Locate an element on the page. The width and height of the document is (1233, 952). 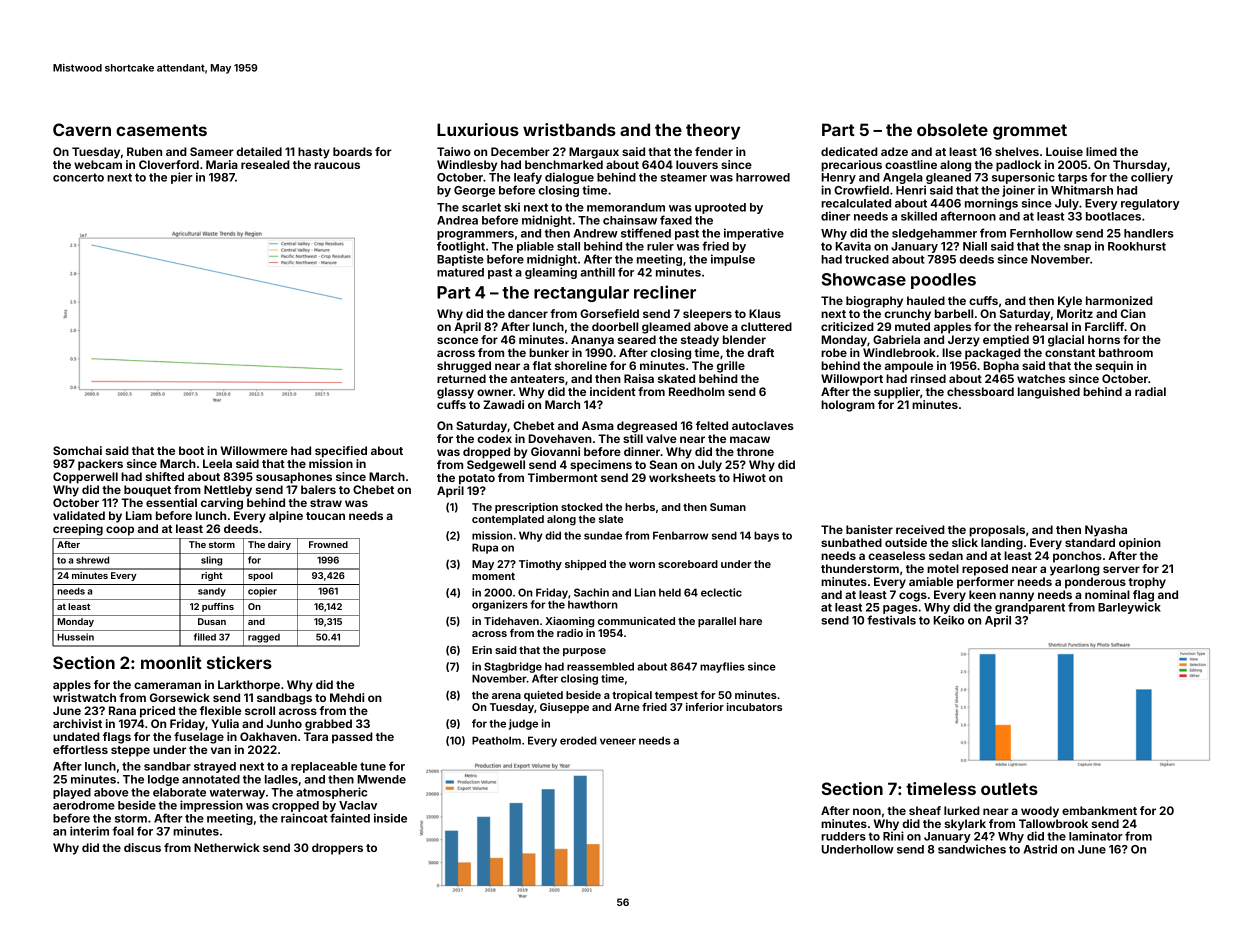
keen is located at coordinates (982, 594).
